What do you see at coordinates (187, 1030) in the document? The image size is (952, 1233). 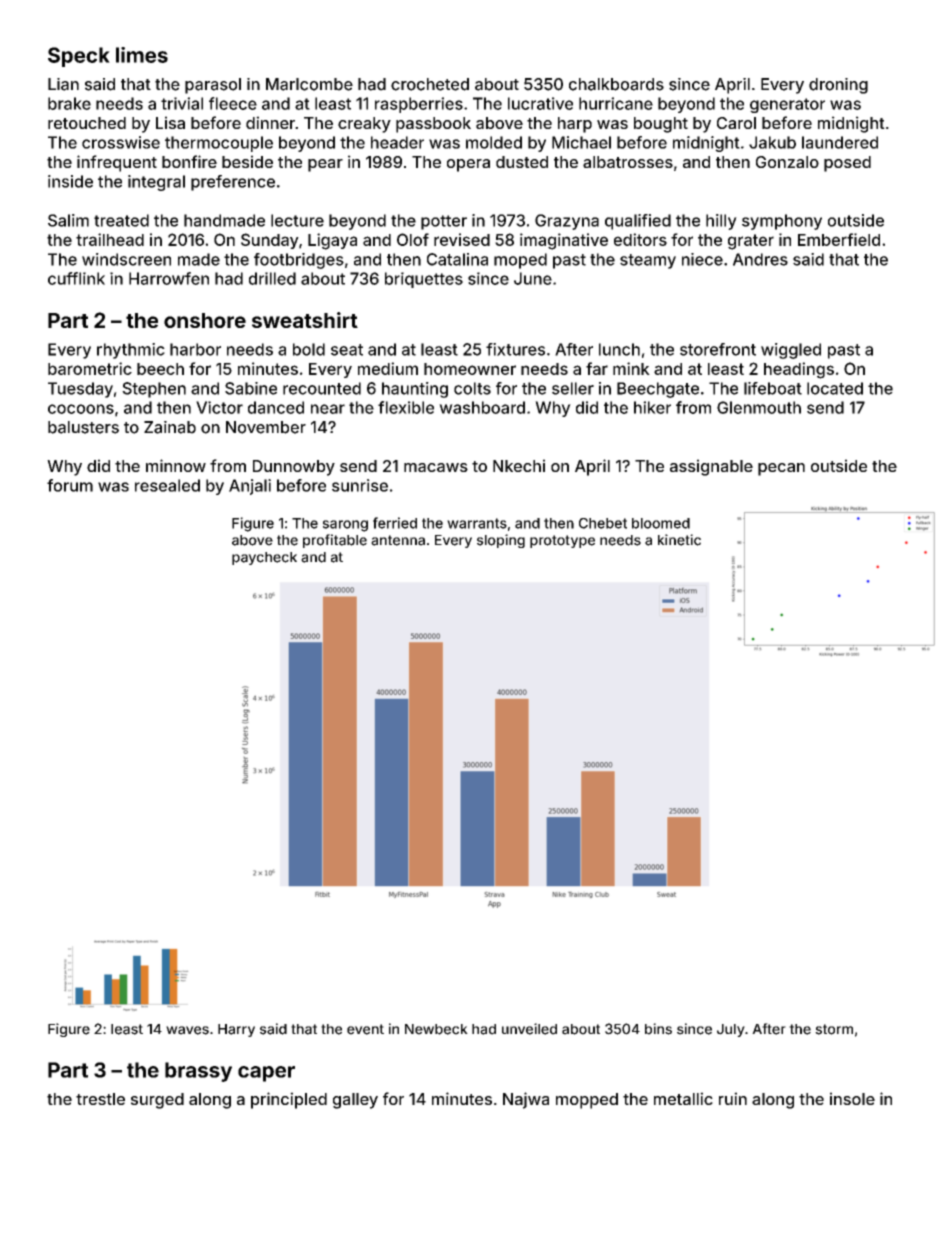 I see `waves` at bounding box center [187, 1030].
